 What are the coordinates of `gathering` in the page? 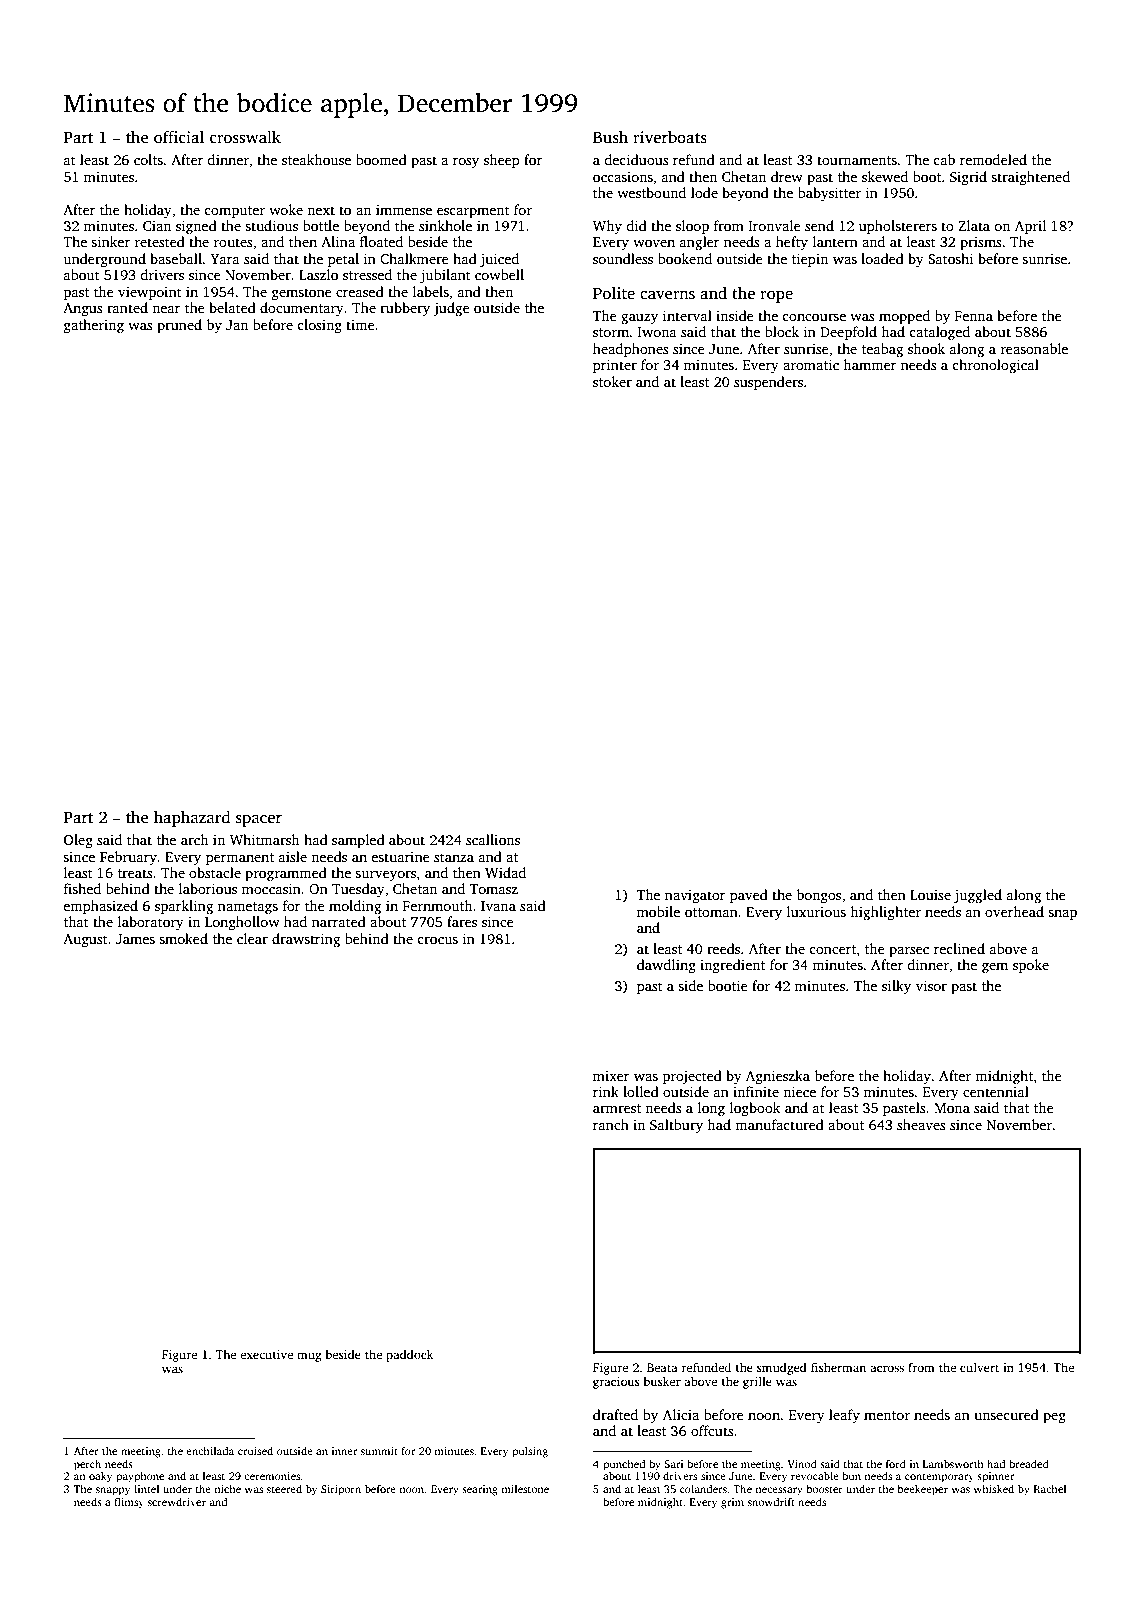 It's located at (94, 326).
